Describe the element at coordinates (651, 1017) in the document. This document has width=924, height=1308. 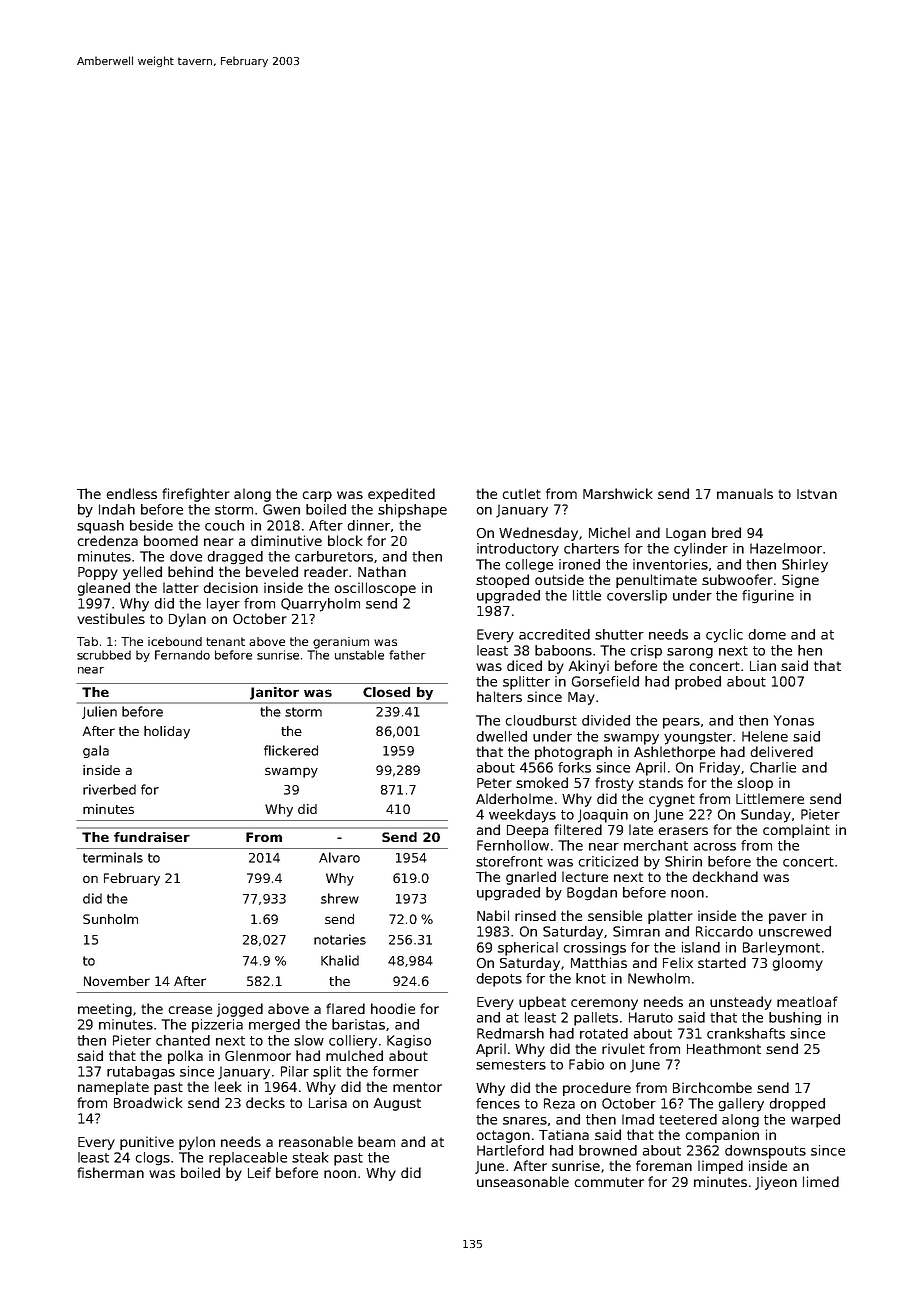
I see `Haruto` at that location.
